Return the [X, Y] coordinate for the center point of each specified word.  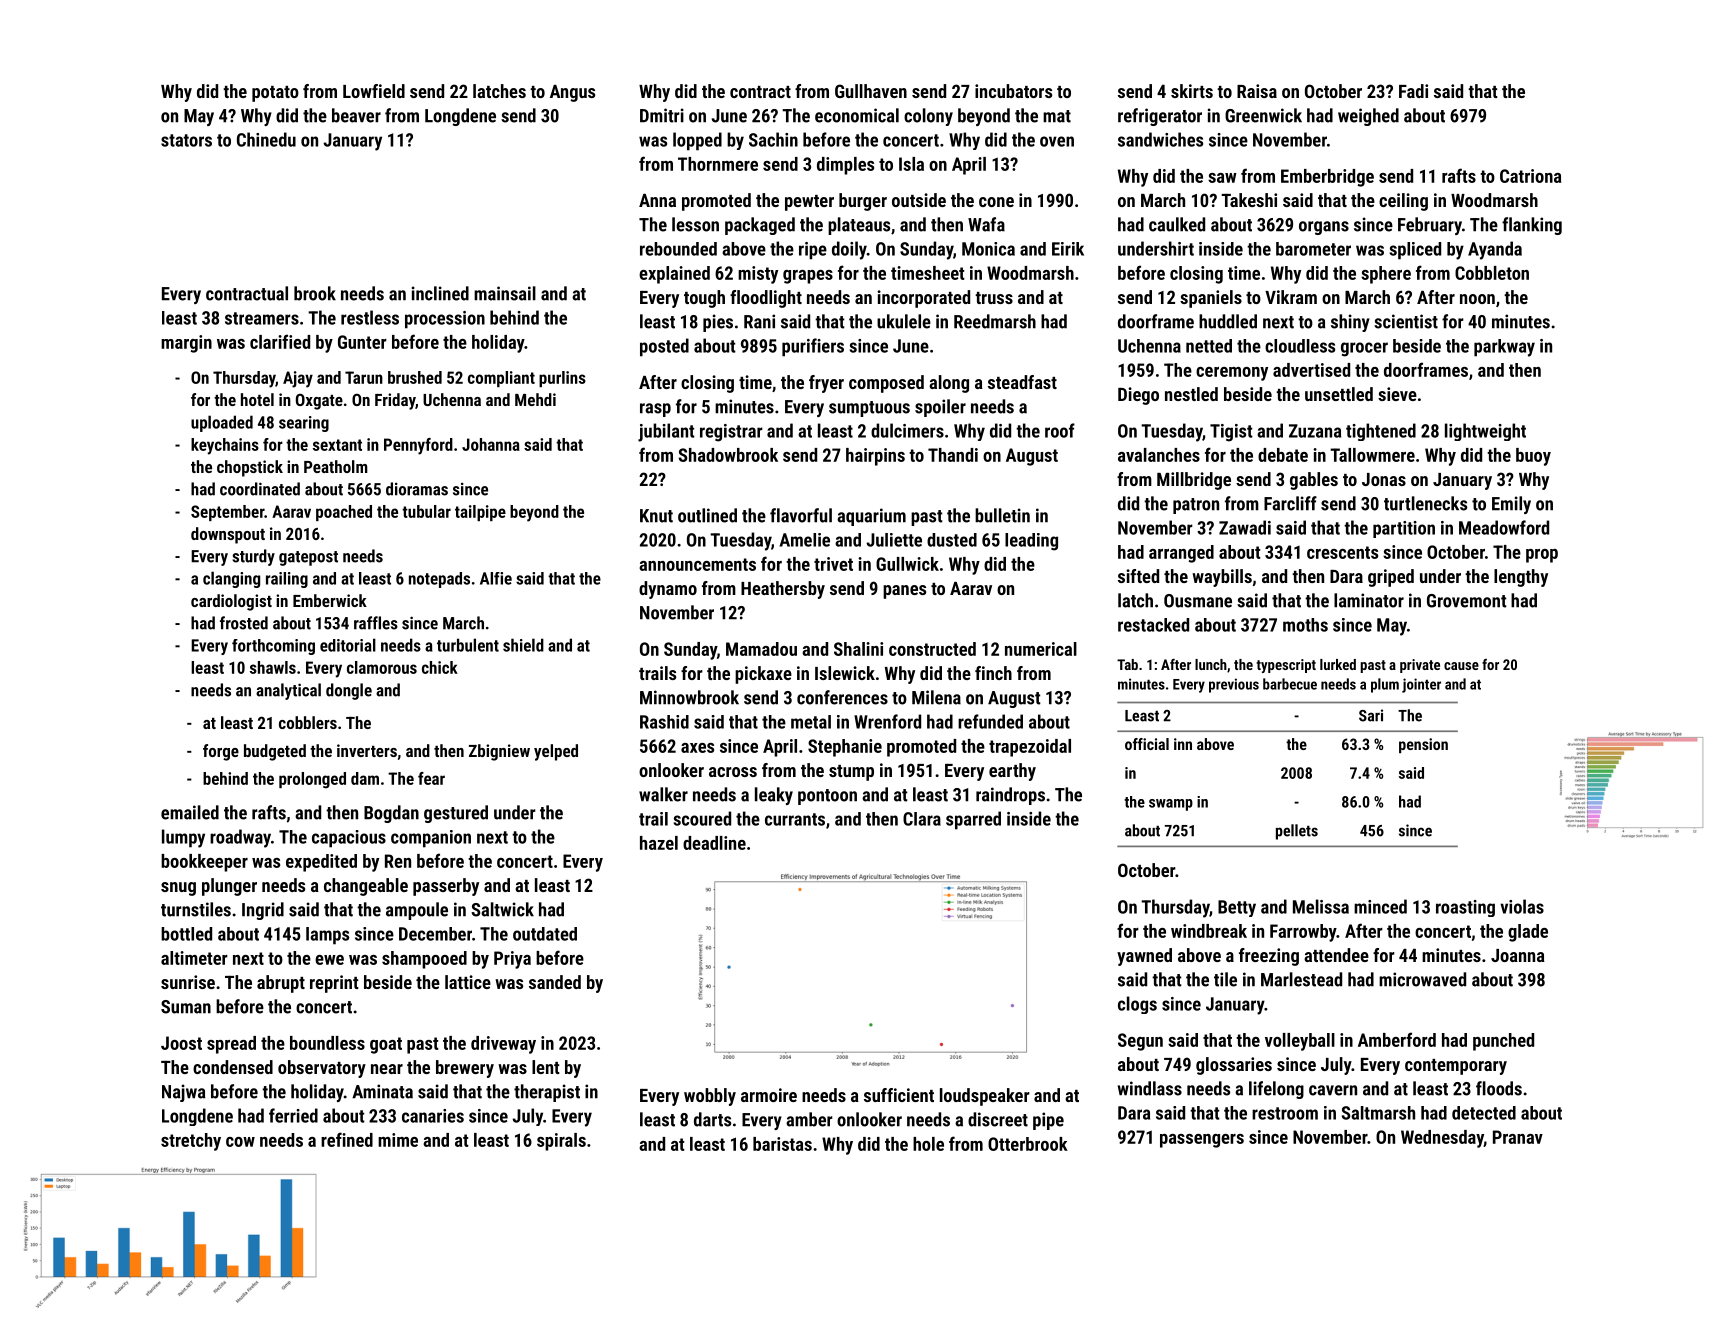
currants [795, 819]
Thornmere [718, 164]
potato [275, 94]
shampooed [424, 960]
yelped [556, 752]
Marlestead [1301, 979]
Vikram [1291, 297]
